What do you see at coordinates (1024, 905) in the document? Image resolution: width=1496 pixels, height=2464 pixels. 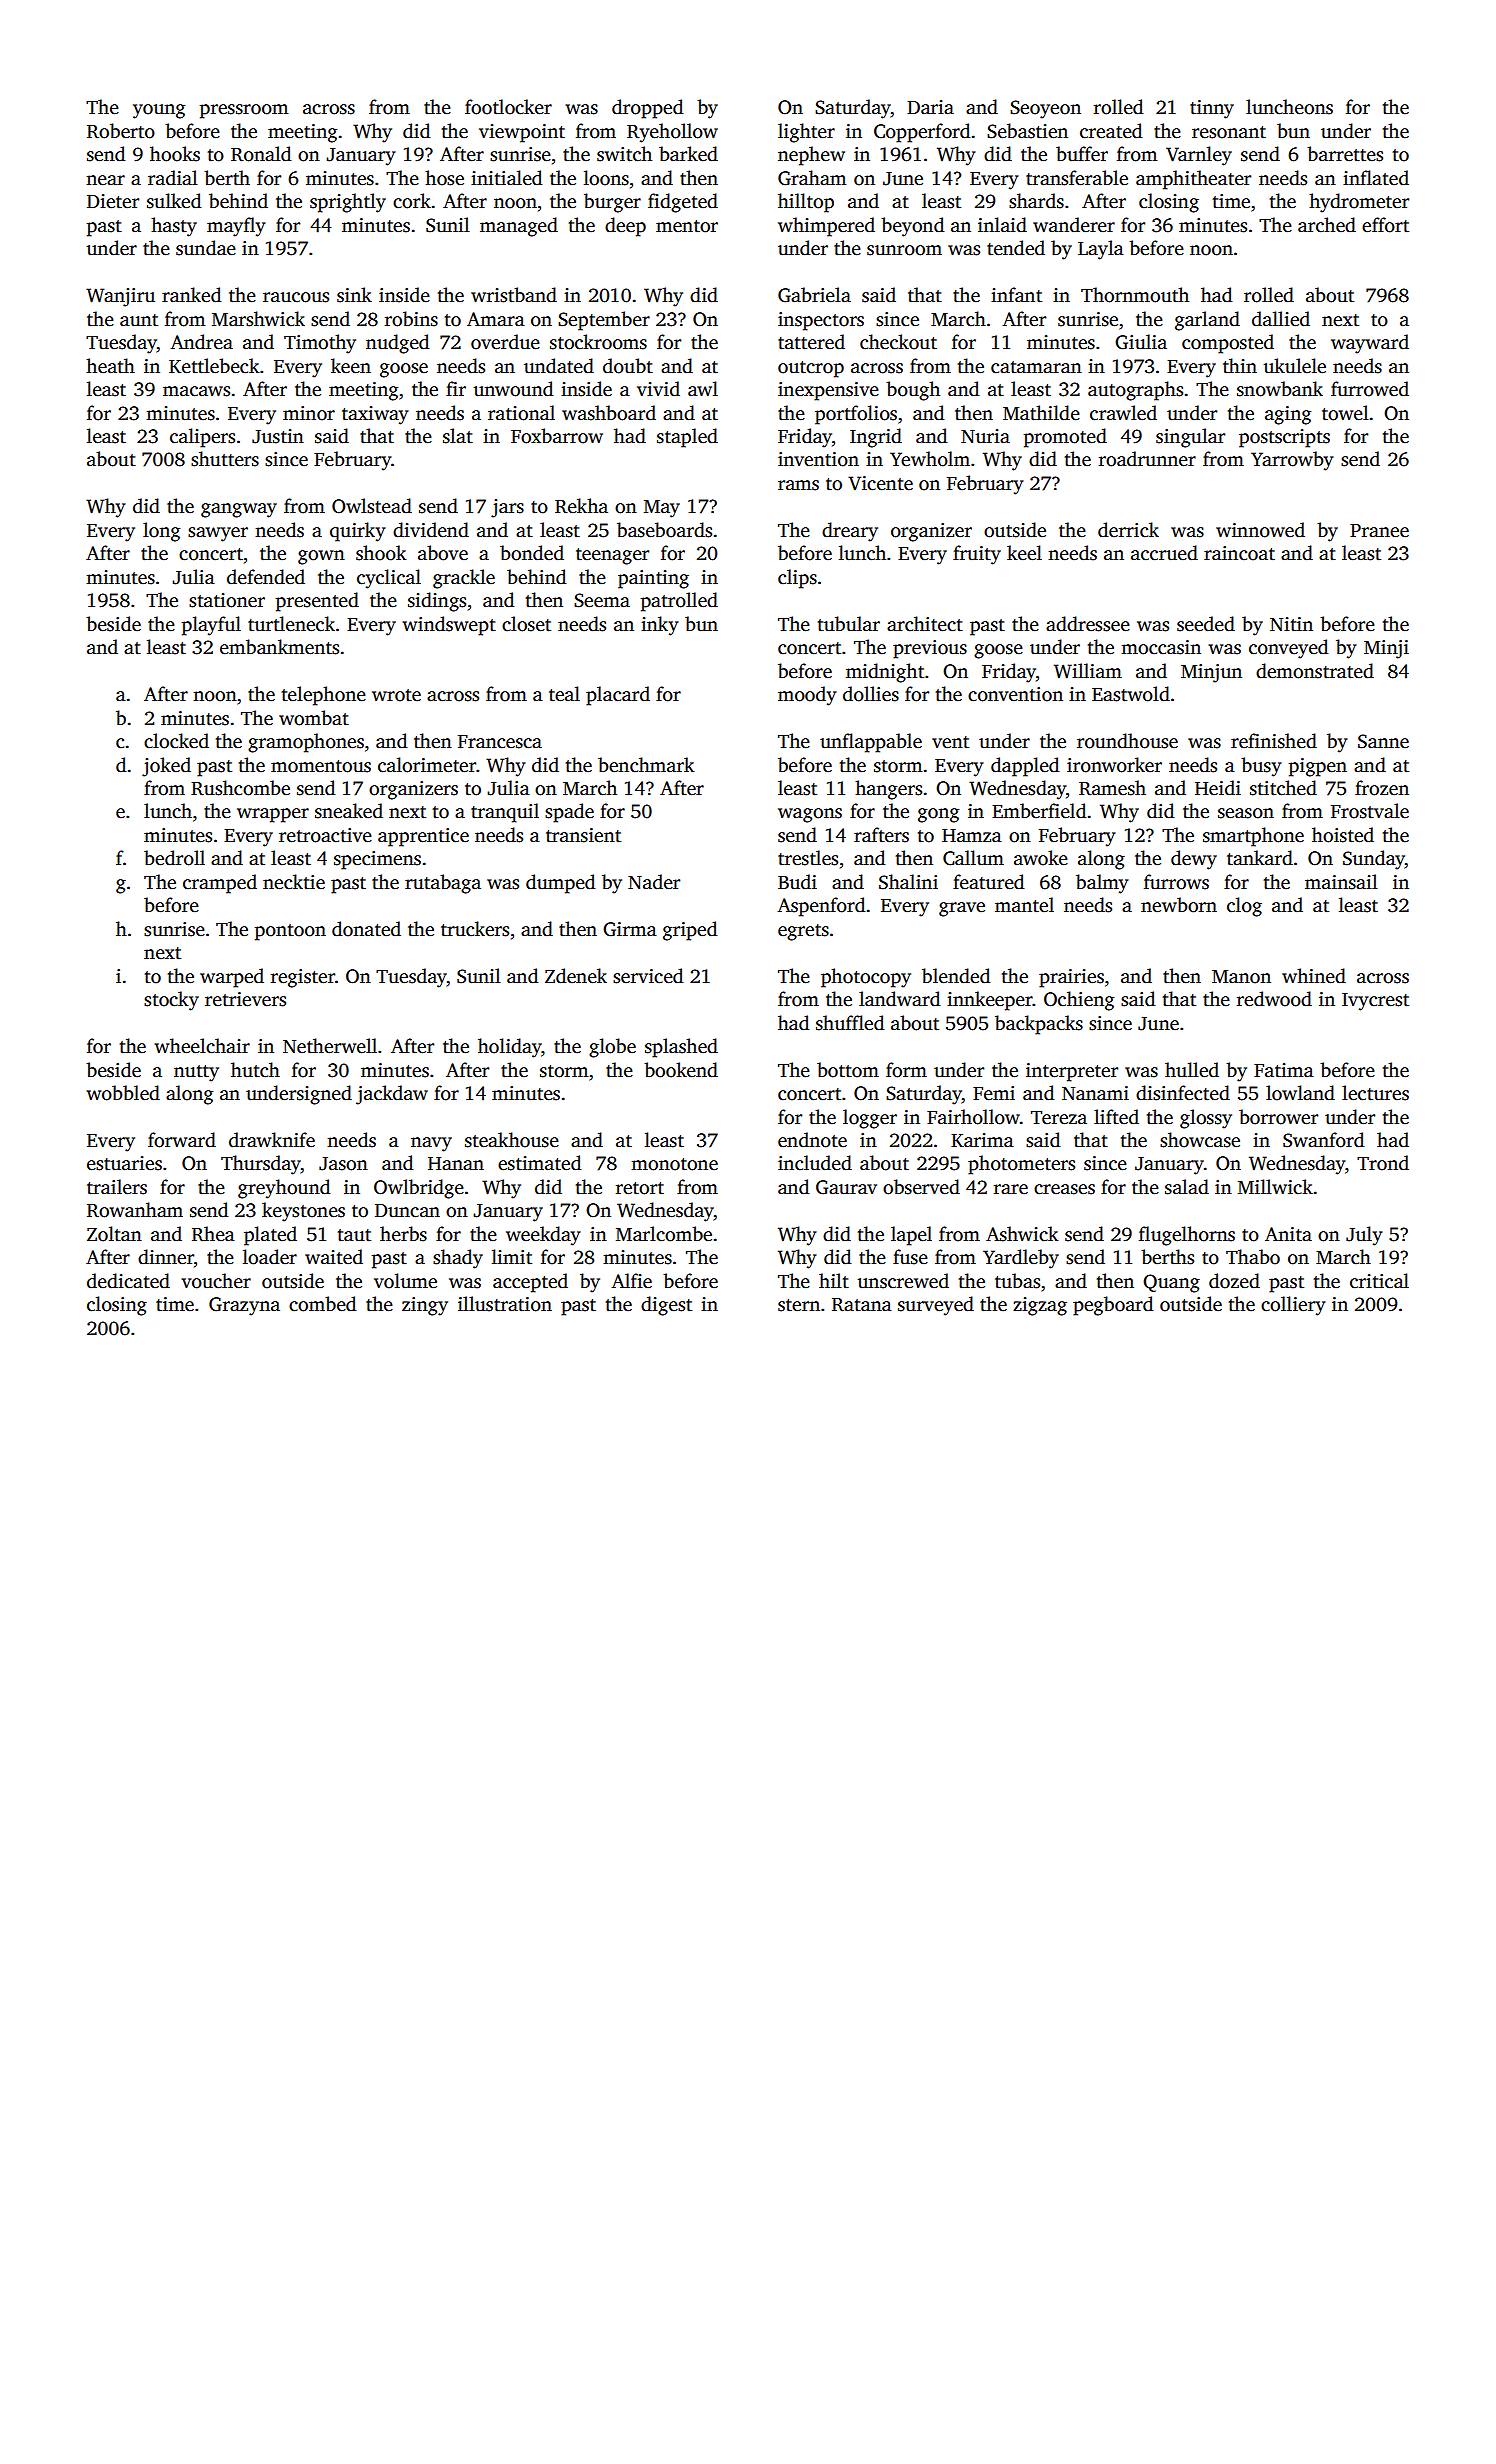 I see `mantel` at bounding box center [1024, 905].
